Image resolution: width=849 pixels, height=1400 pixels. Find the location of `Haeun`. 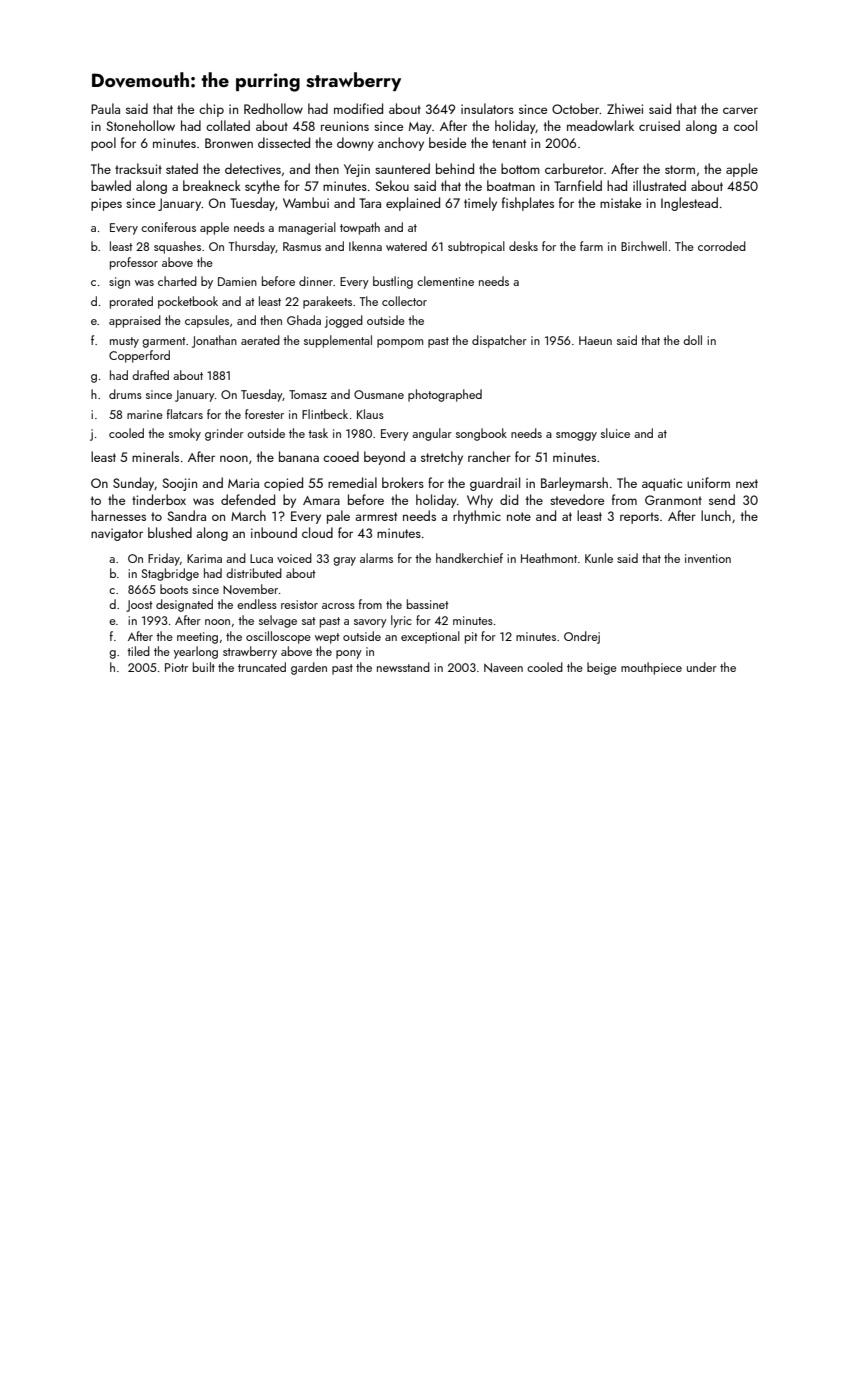

Haeun is located at coordinates (595, 340).
